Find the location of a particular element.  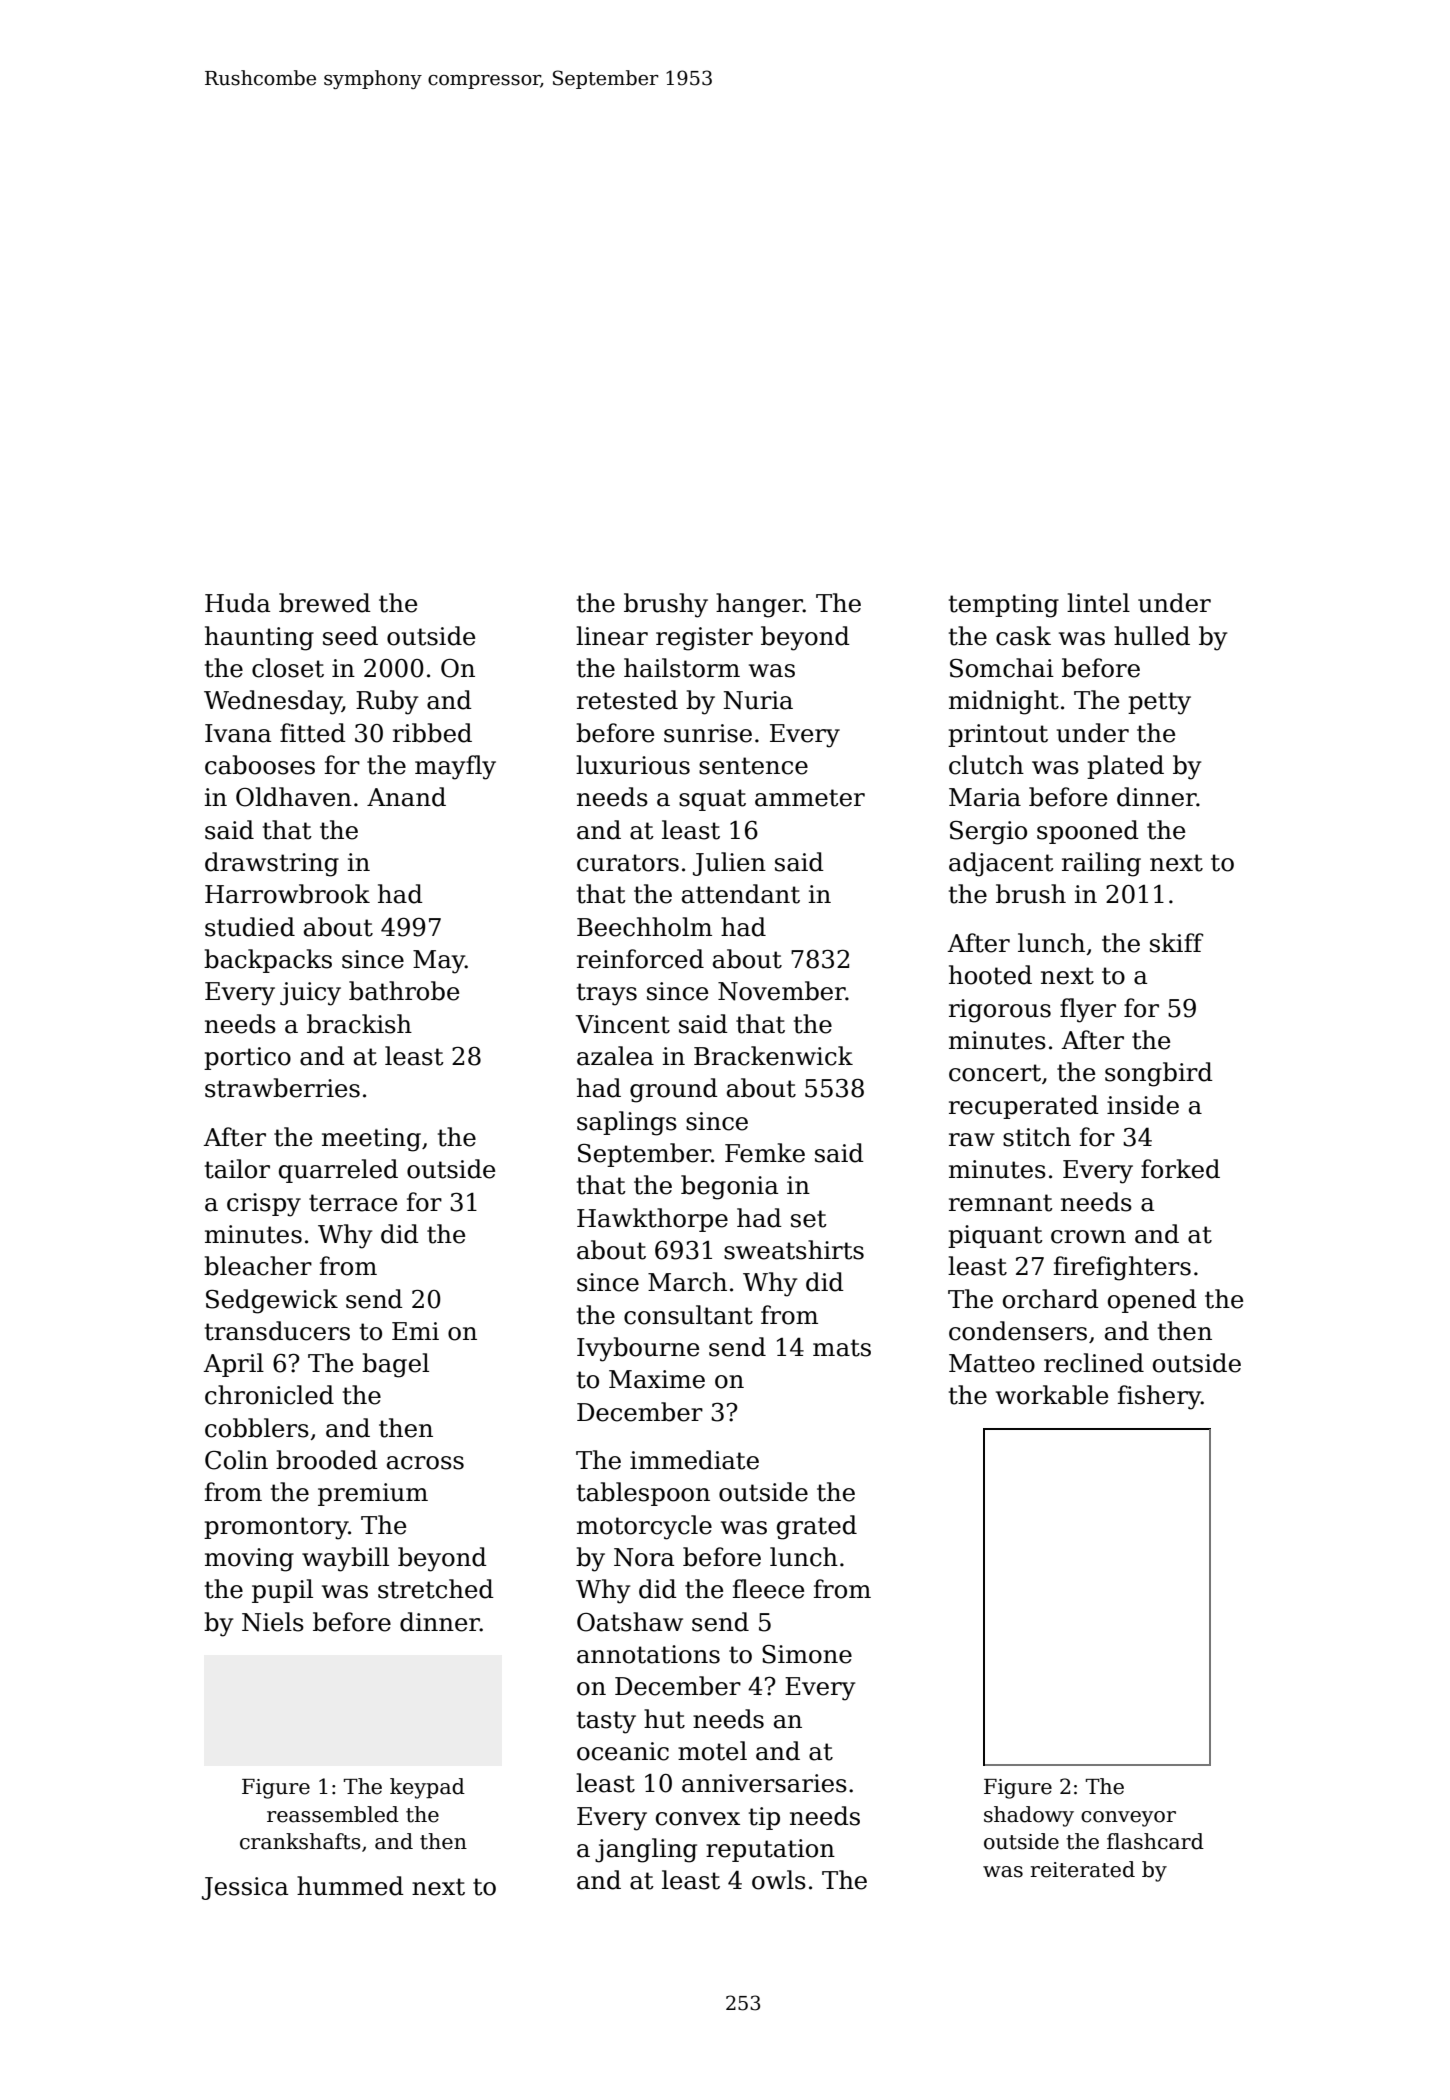

reiterated is located at coordinates (1083, 1869).
